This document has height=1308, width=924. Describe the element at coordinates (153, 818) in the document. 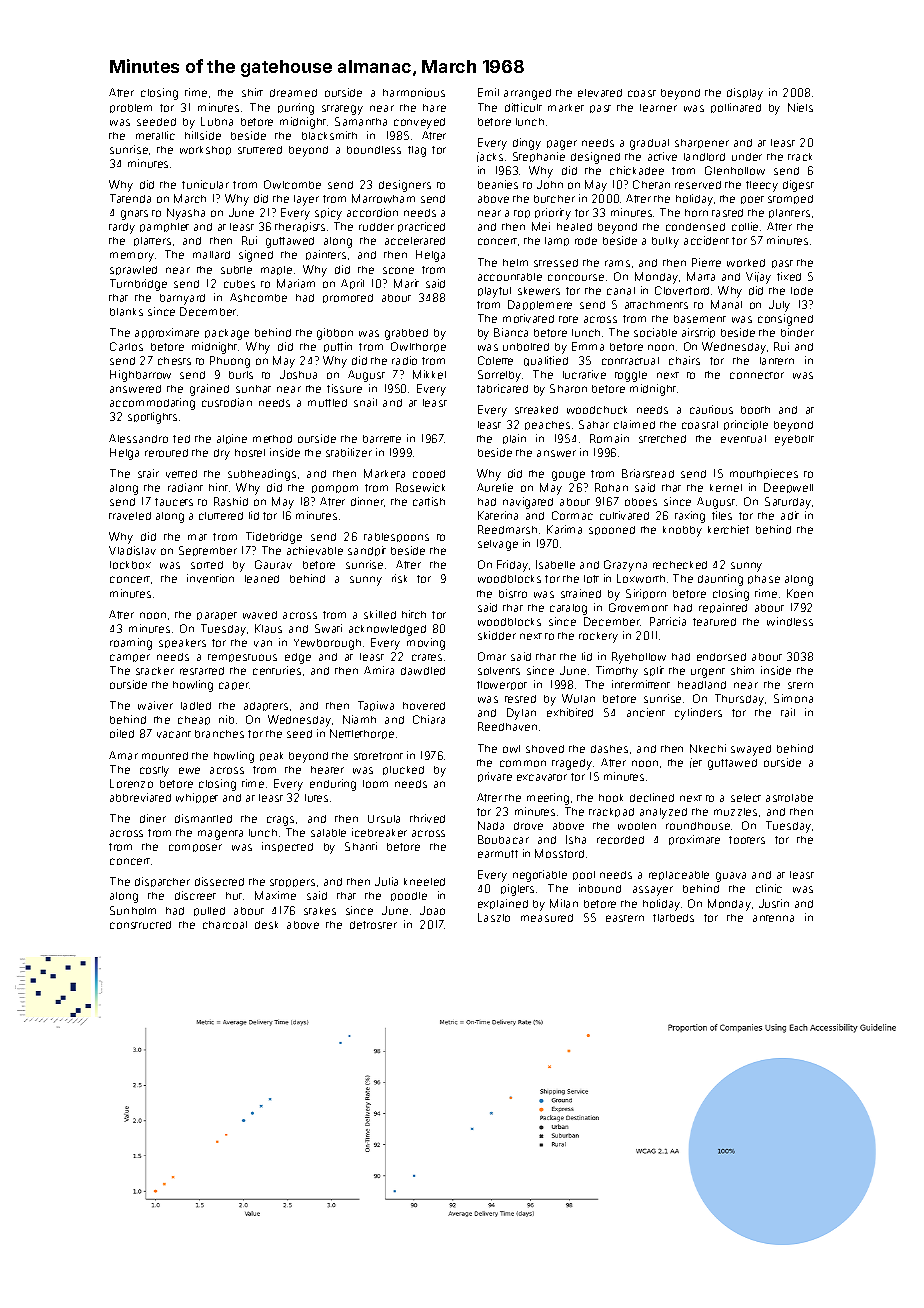

I see `diner` at that location.
